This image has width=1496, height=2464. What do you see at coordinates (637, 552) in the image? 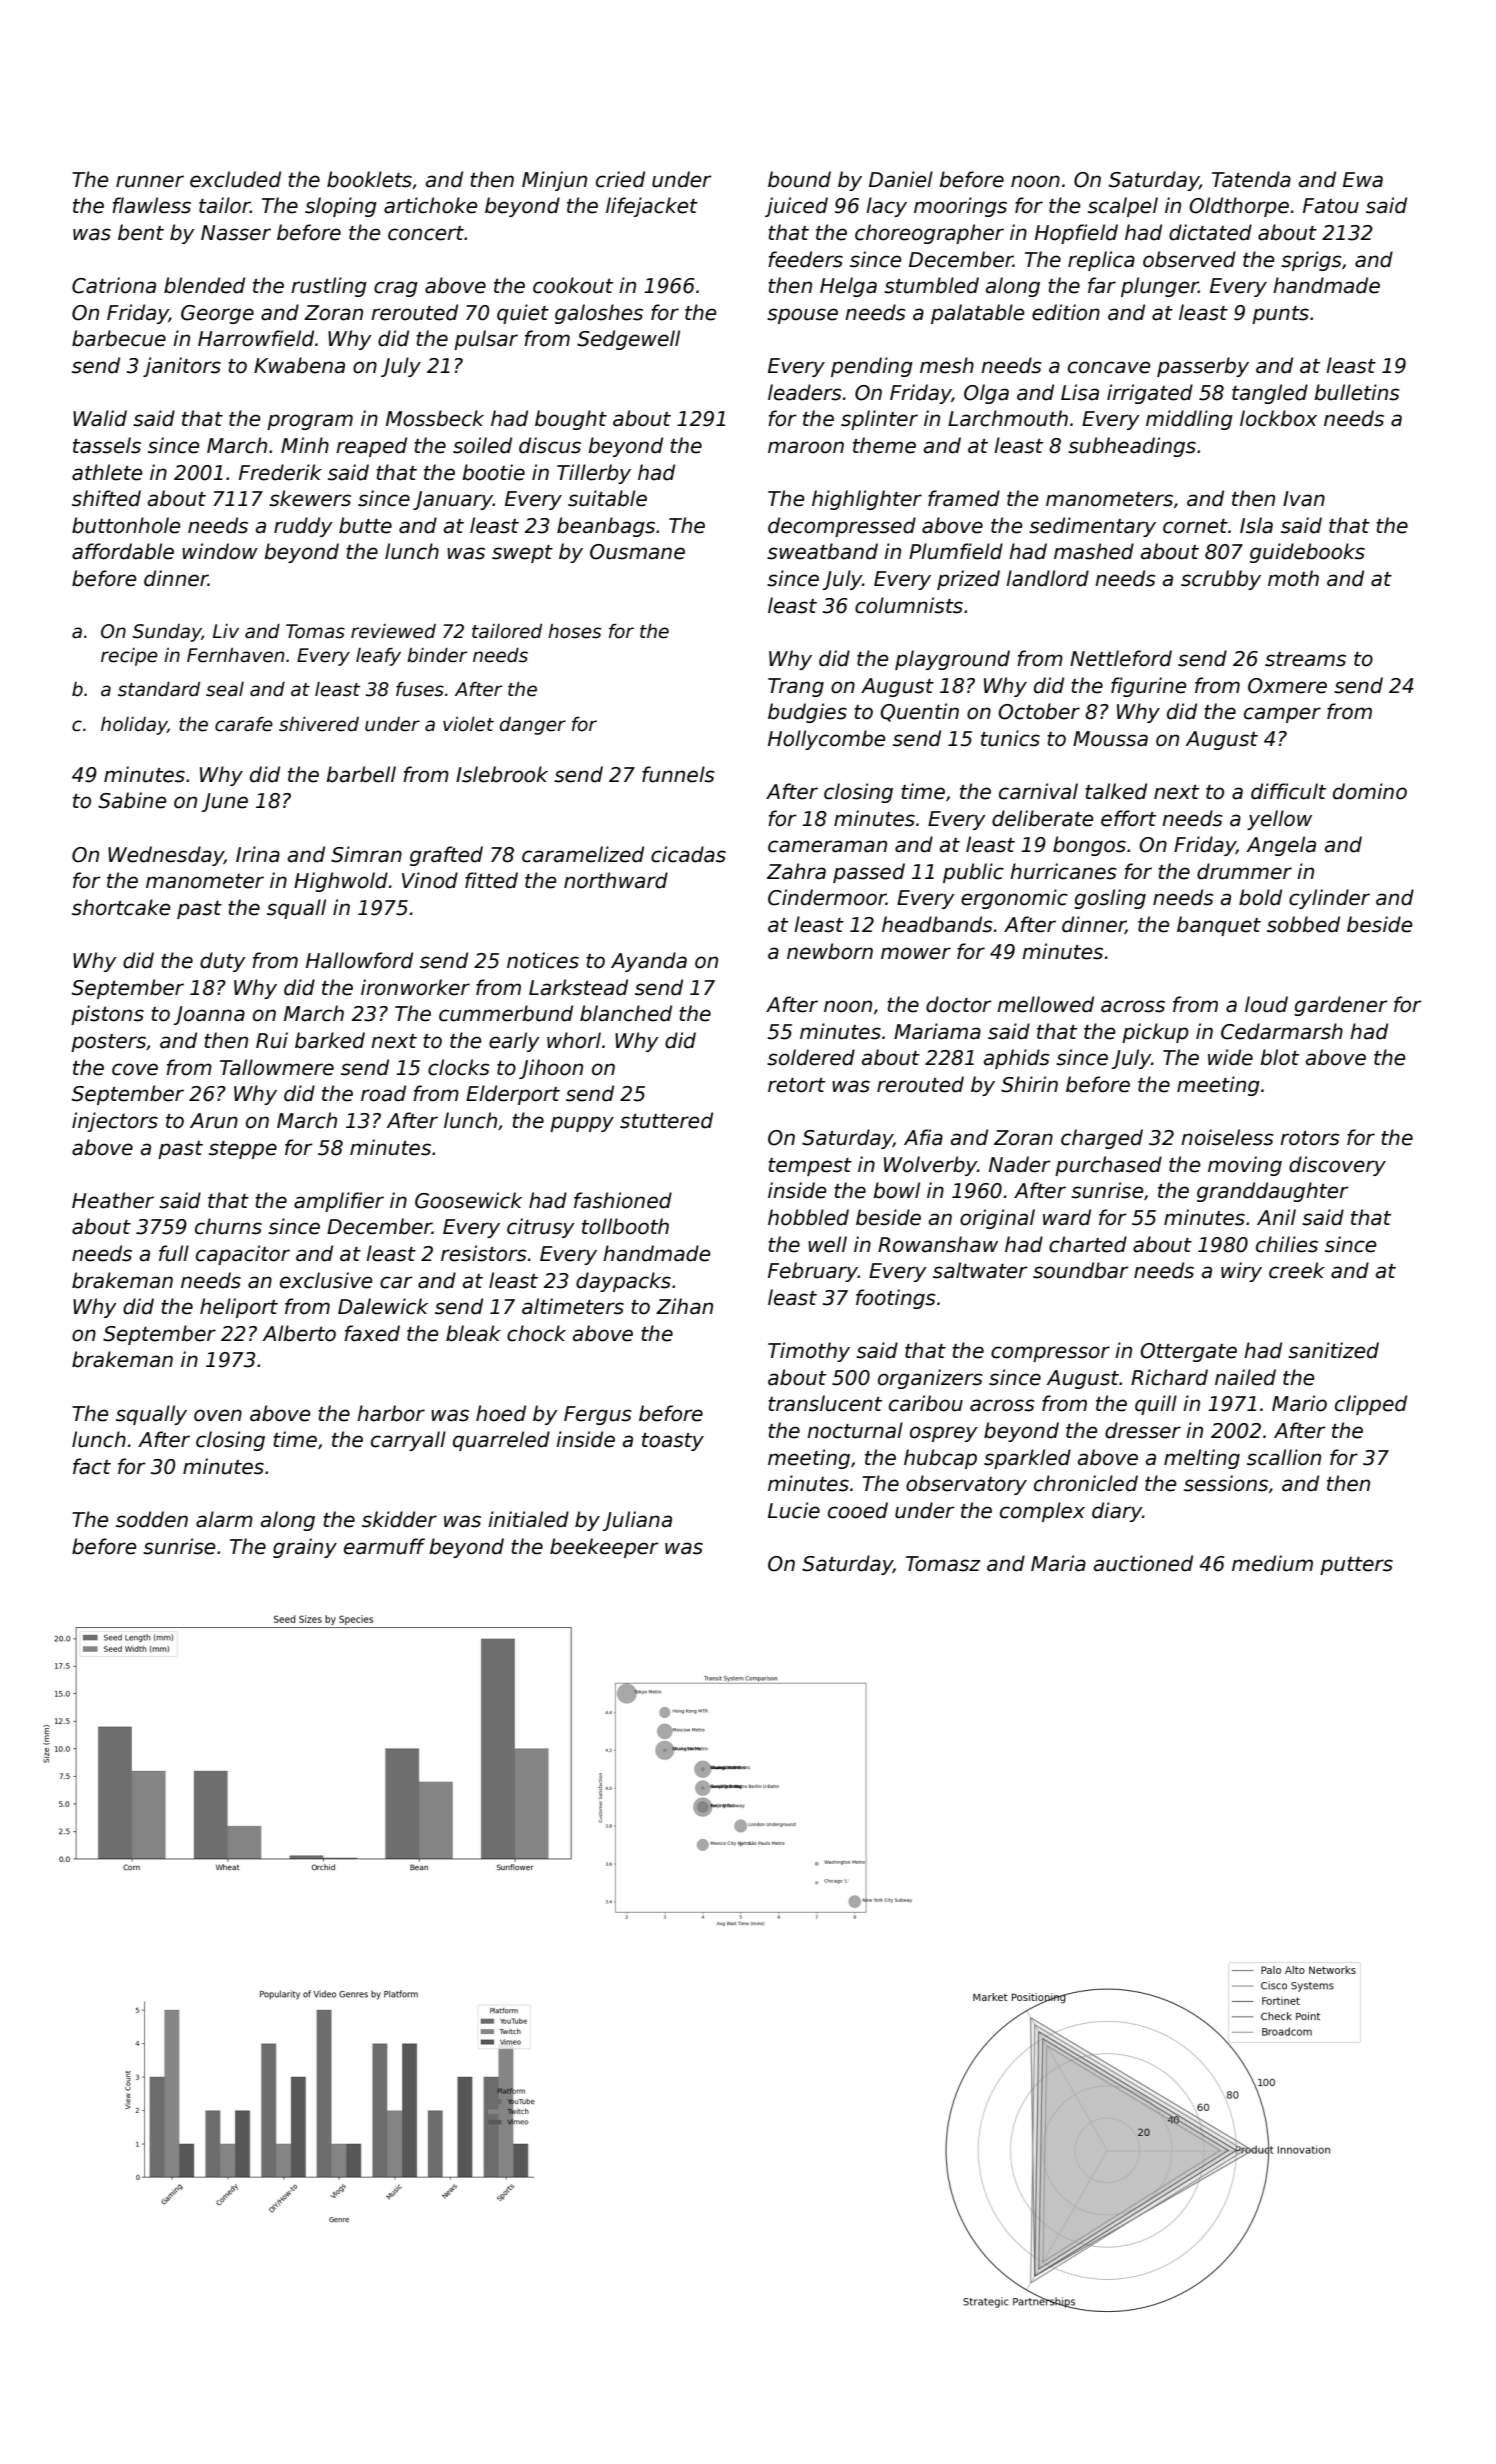
I see `Ousmane` at bounding box center [637, 552].
